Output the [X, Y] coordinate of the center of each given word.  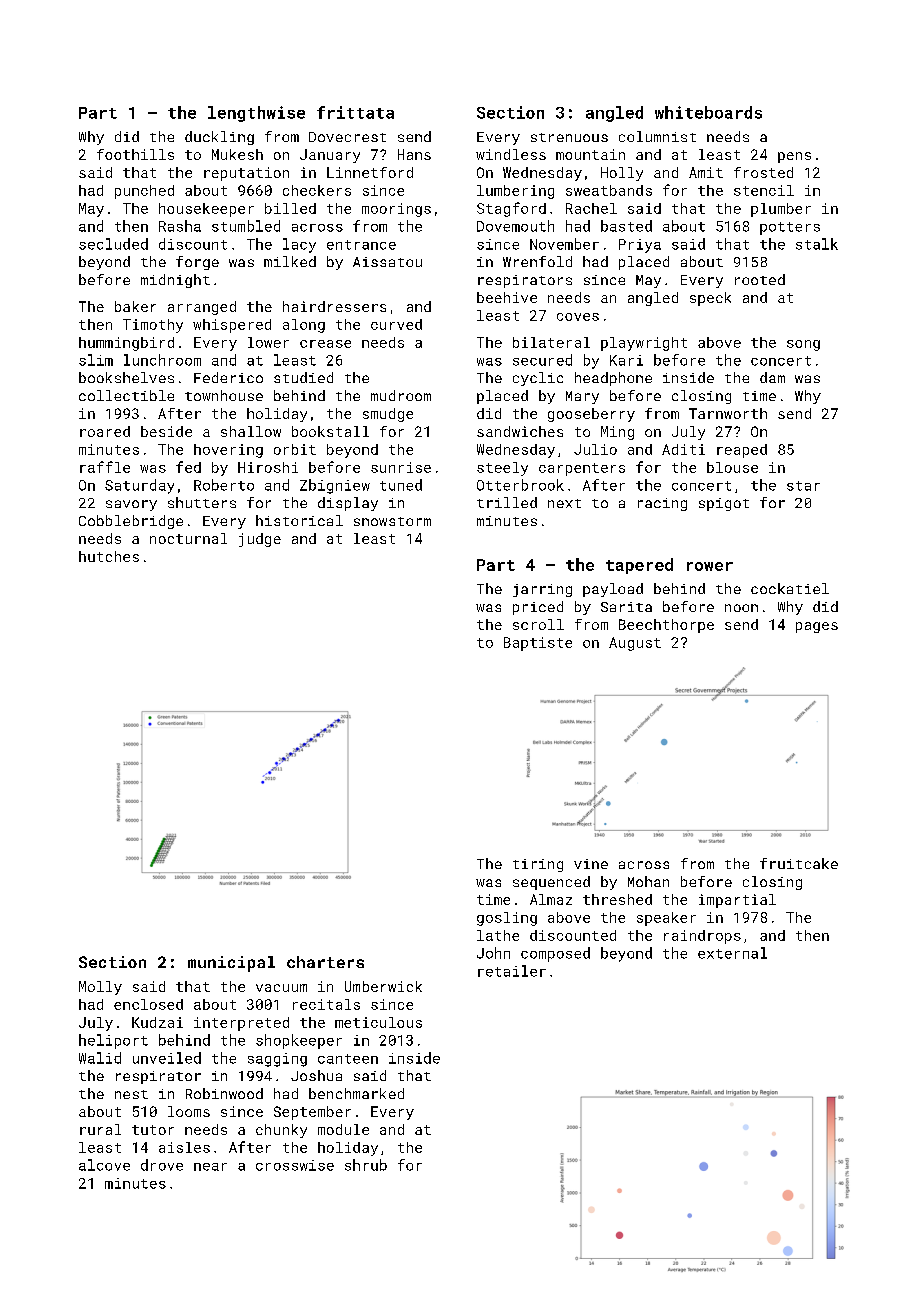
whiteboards [708, 112]
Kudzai [157, 1022]
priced [538, 608]
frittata [355, 112]
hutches [109, 556]
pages [817, 627]
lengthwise [256, 114]
